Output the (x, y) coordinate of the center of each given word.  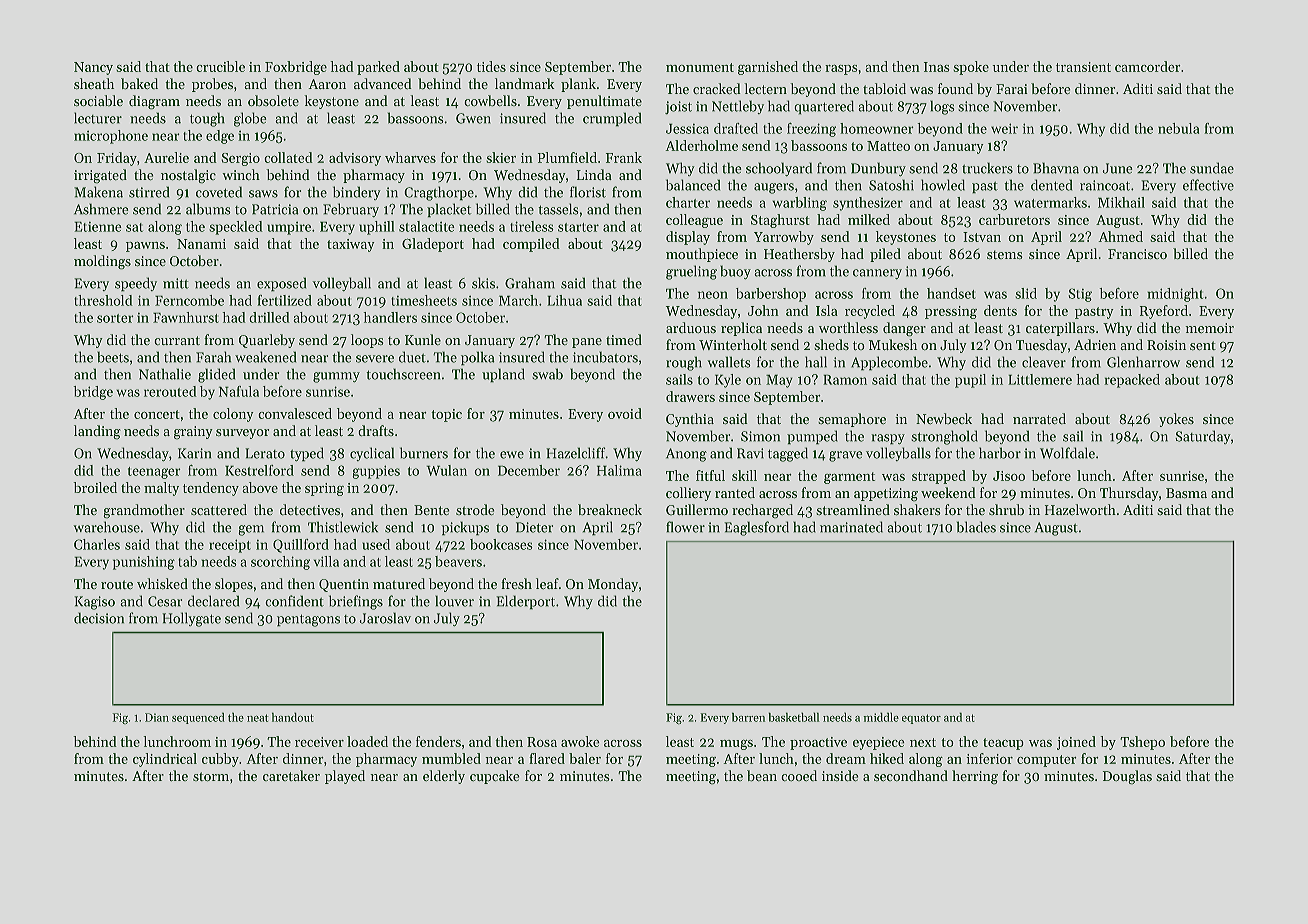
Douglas (1127, 777)
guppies (376, 472)
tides (491, 66)
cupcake (494, 777)
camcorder (1147, 66)
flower (685, 527)
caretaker (291, 775)
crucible (221, 66)
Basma (1186, 493)
